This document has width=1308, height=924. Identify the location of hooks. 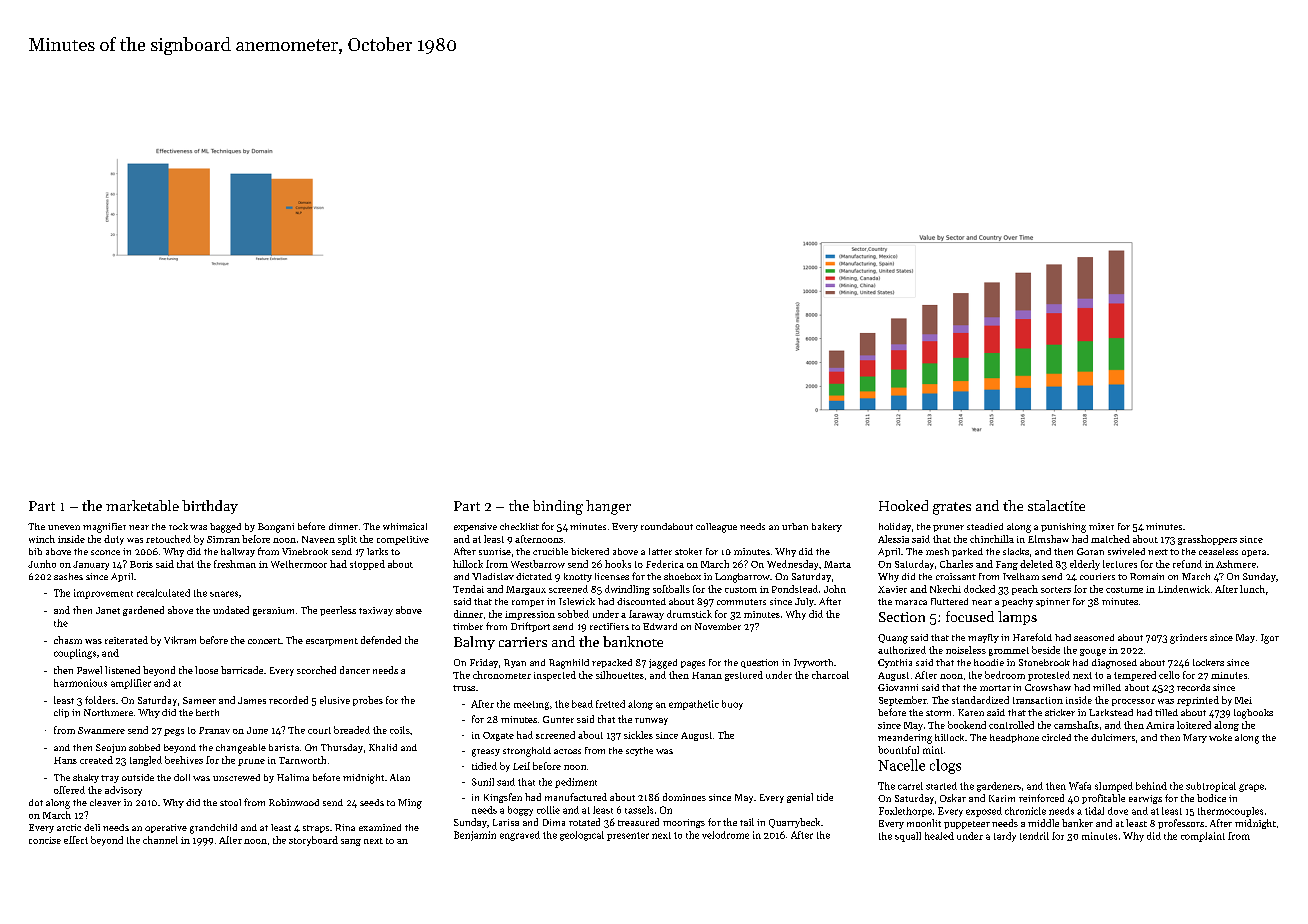
(618, 564).
